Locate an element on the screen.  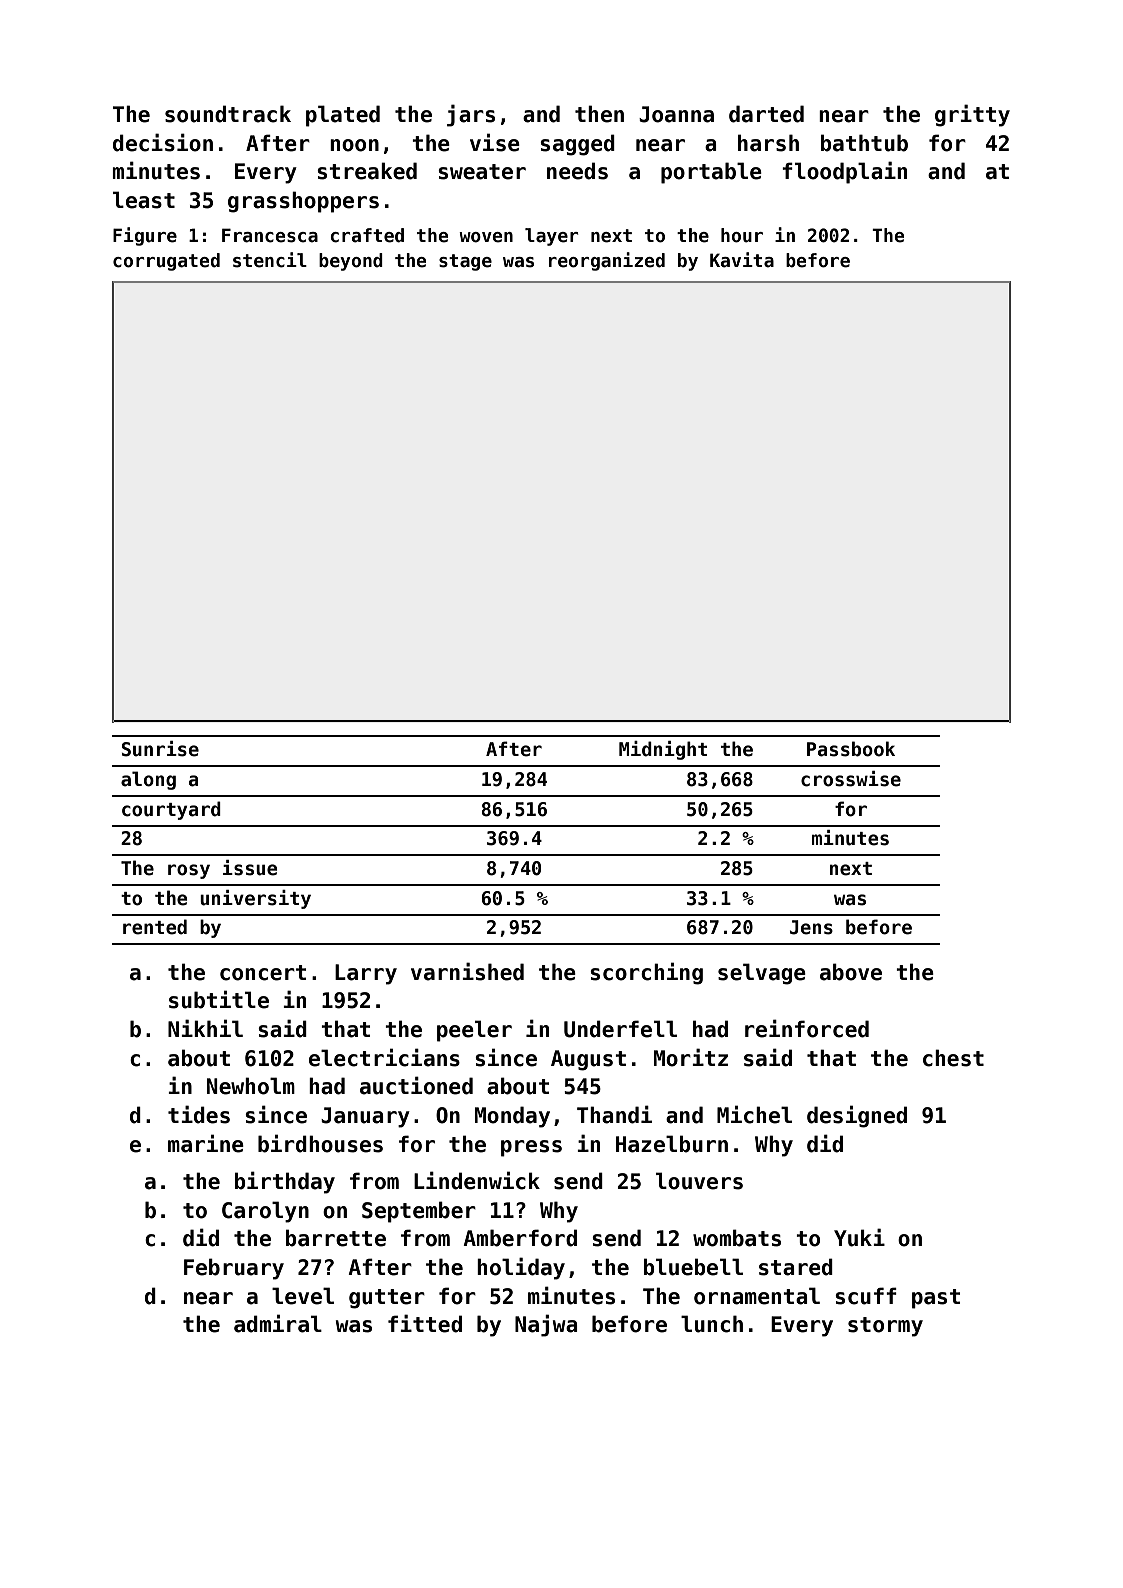
stormy is located at coordinates (885, 1327).
